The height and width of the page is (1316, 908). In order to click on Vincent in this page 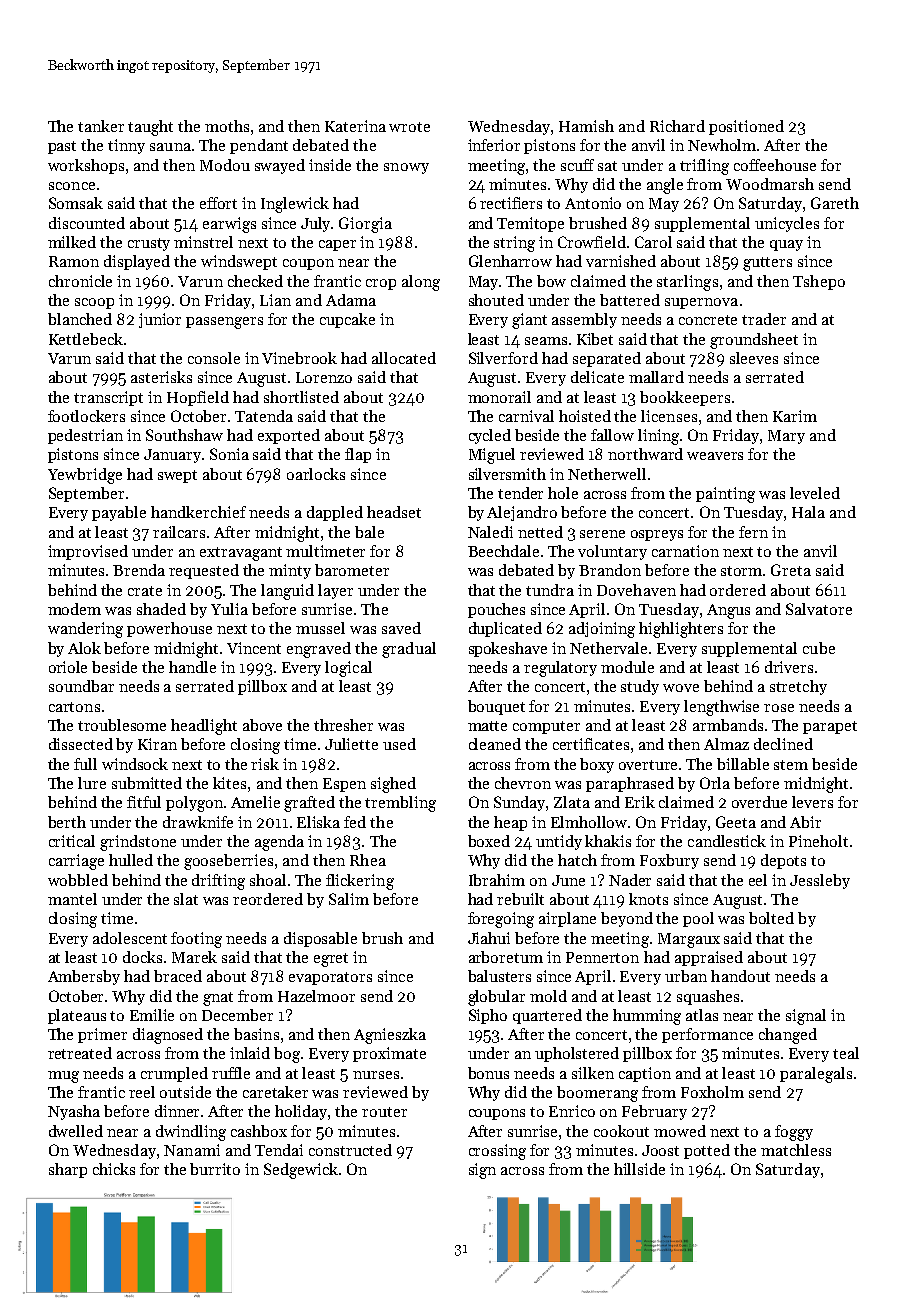, I will do `click(254, 648)`.
